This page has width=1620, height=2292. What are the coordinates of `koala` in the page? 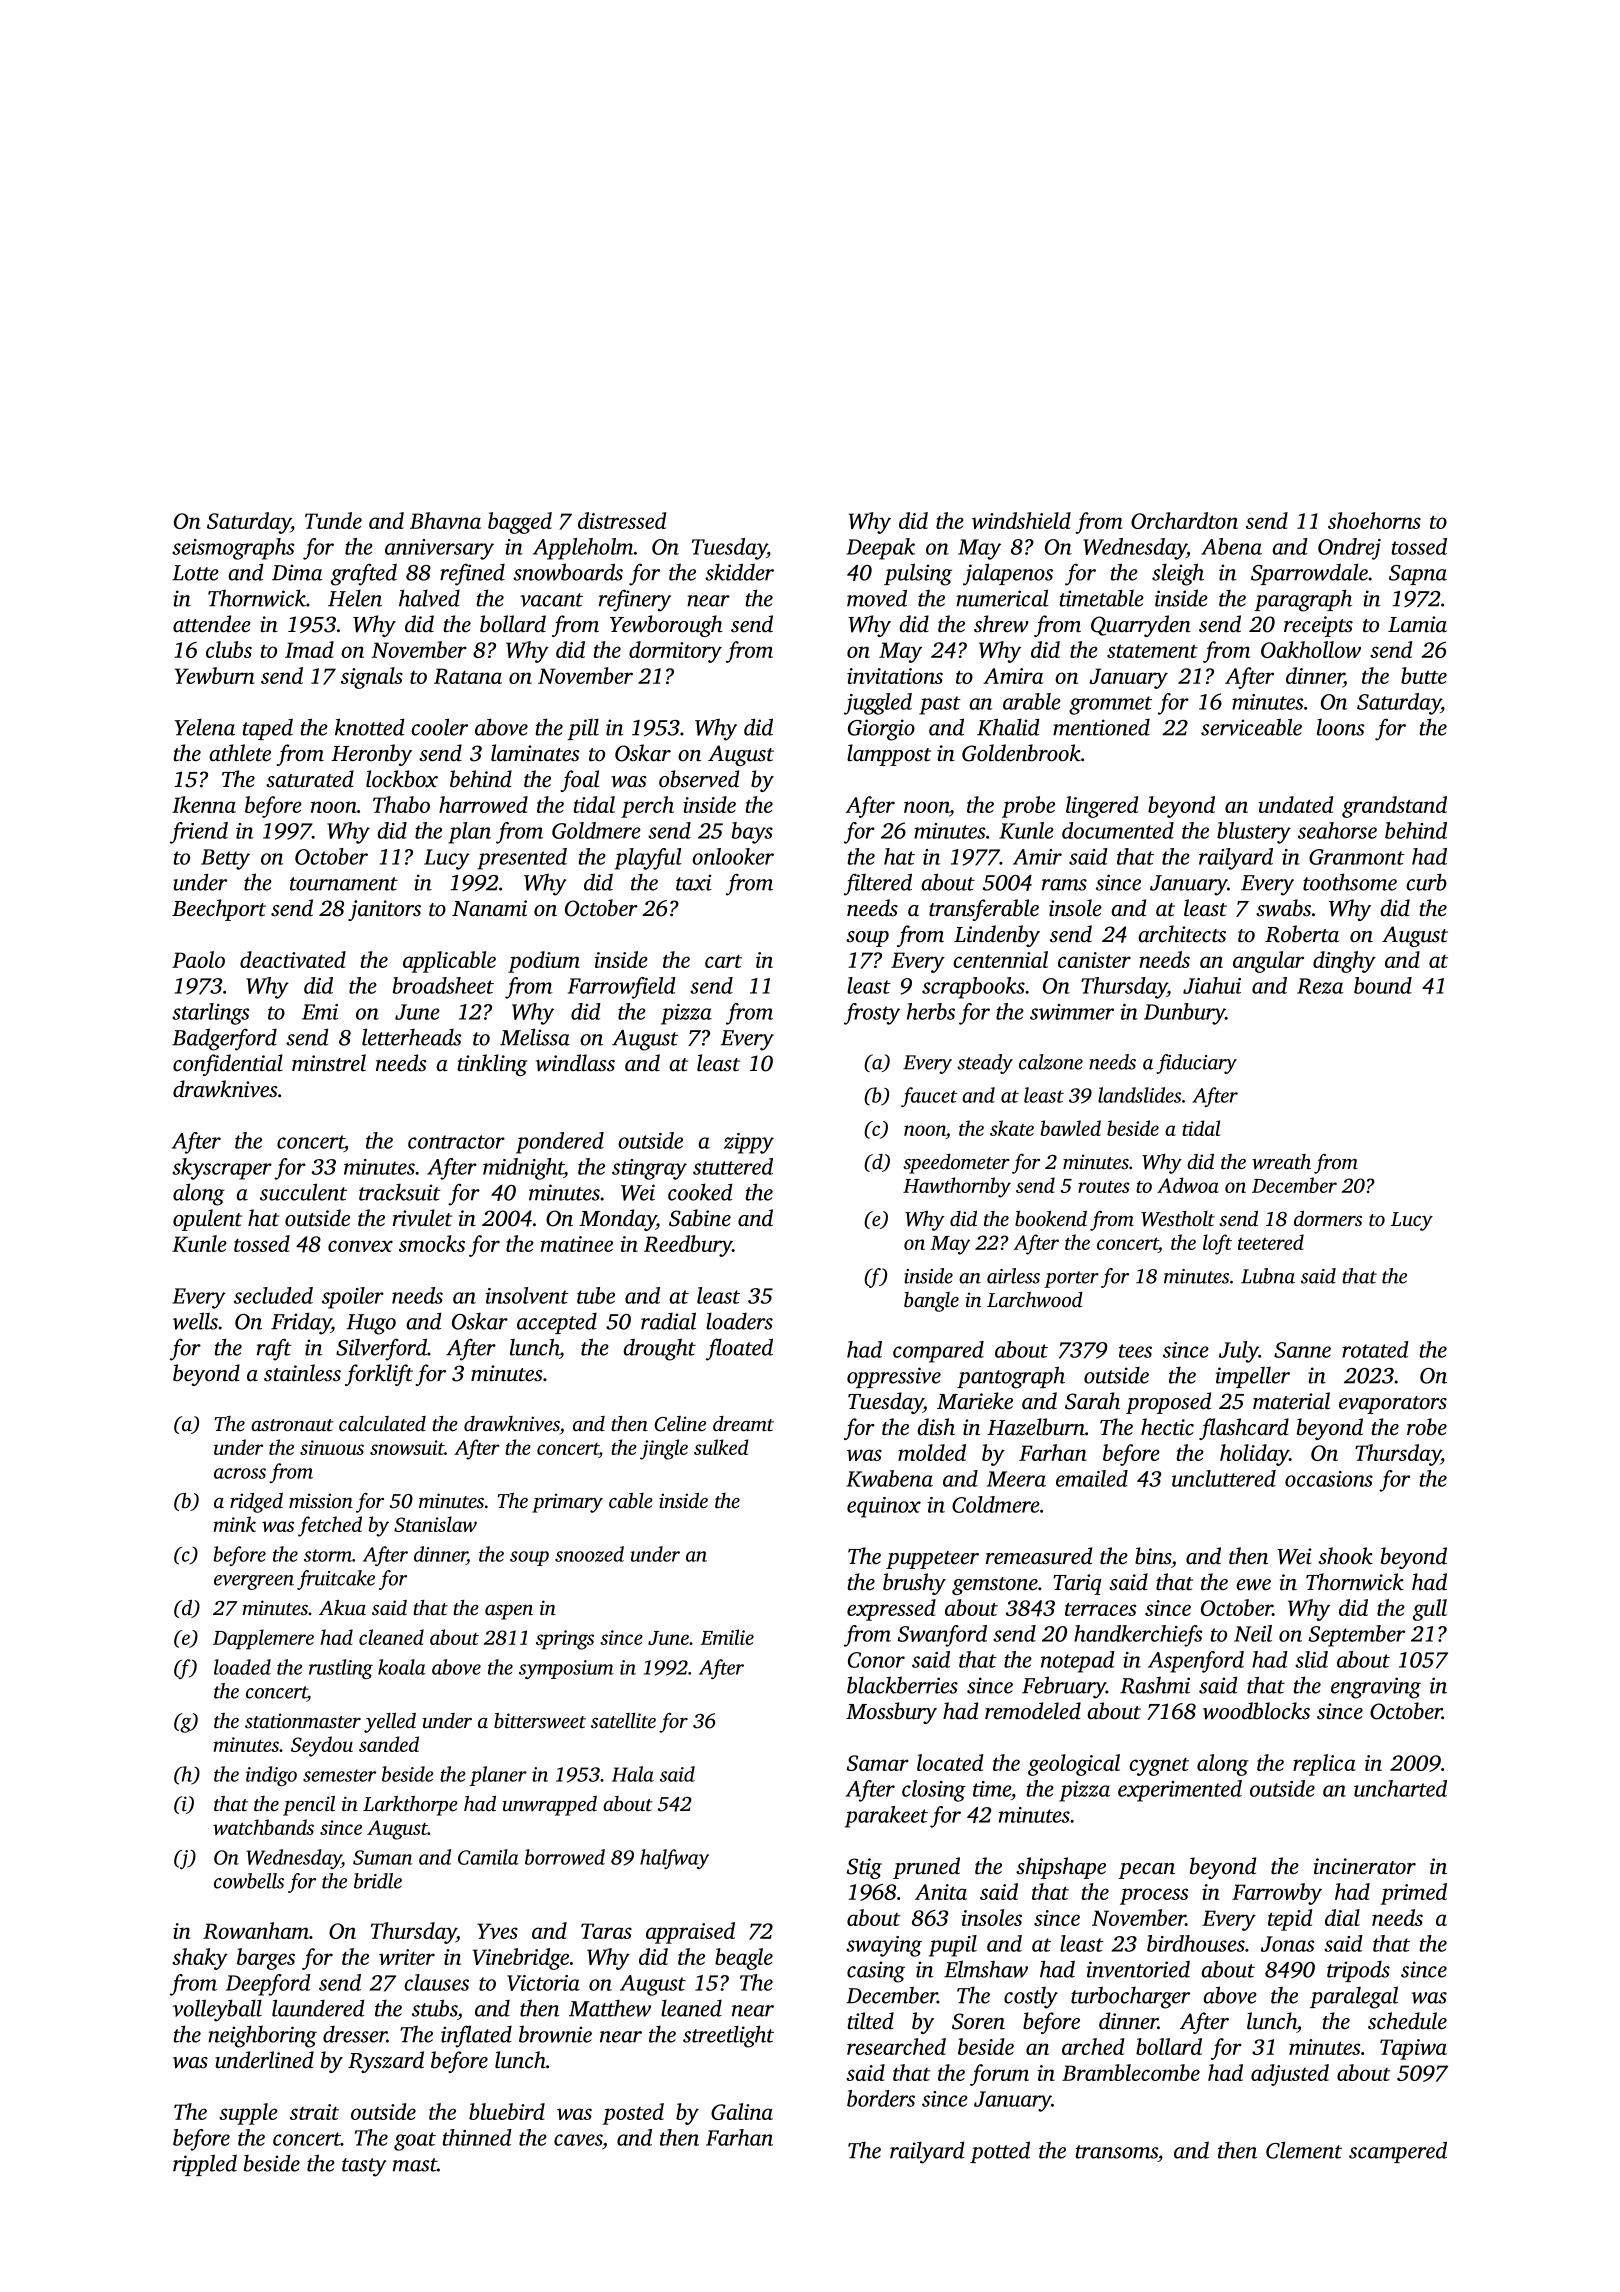 It's located at (402, 1667).
